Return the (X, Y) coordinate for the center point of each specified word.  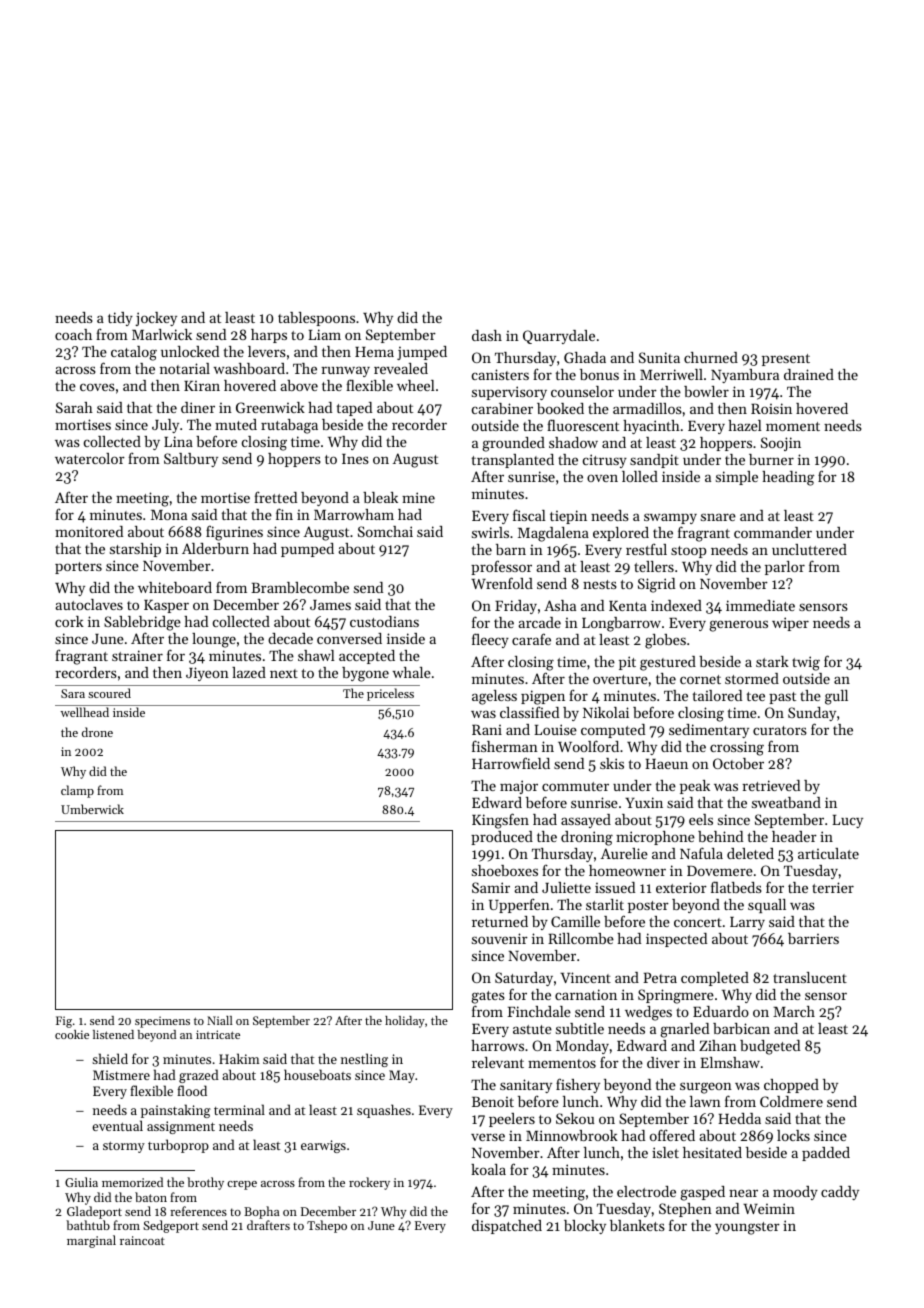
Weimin (769, 1208)
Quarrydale (559, 337)
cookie (72, 1034)
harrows (497, 1045)
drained (809, 374)
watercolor (90, 458)
